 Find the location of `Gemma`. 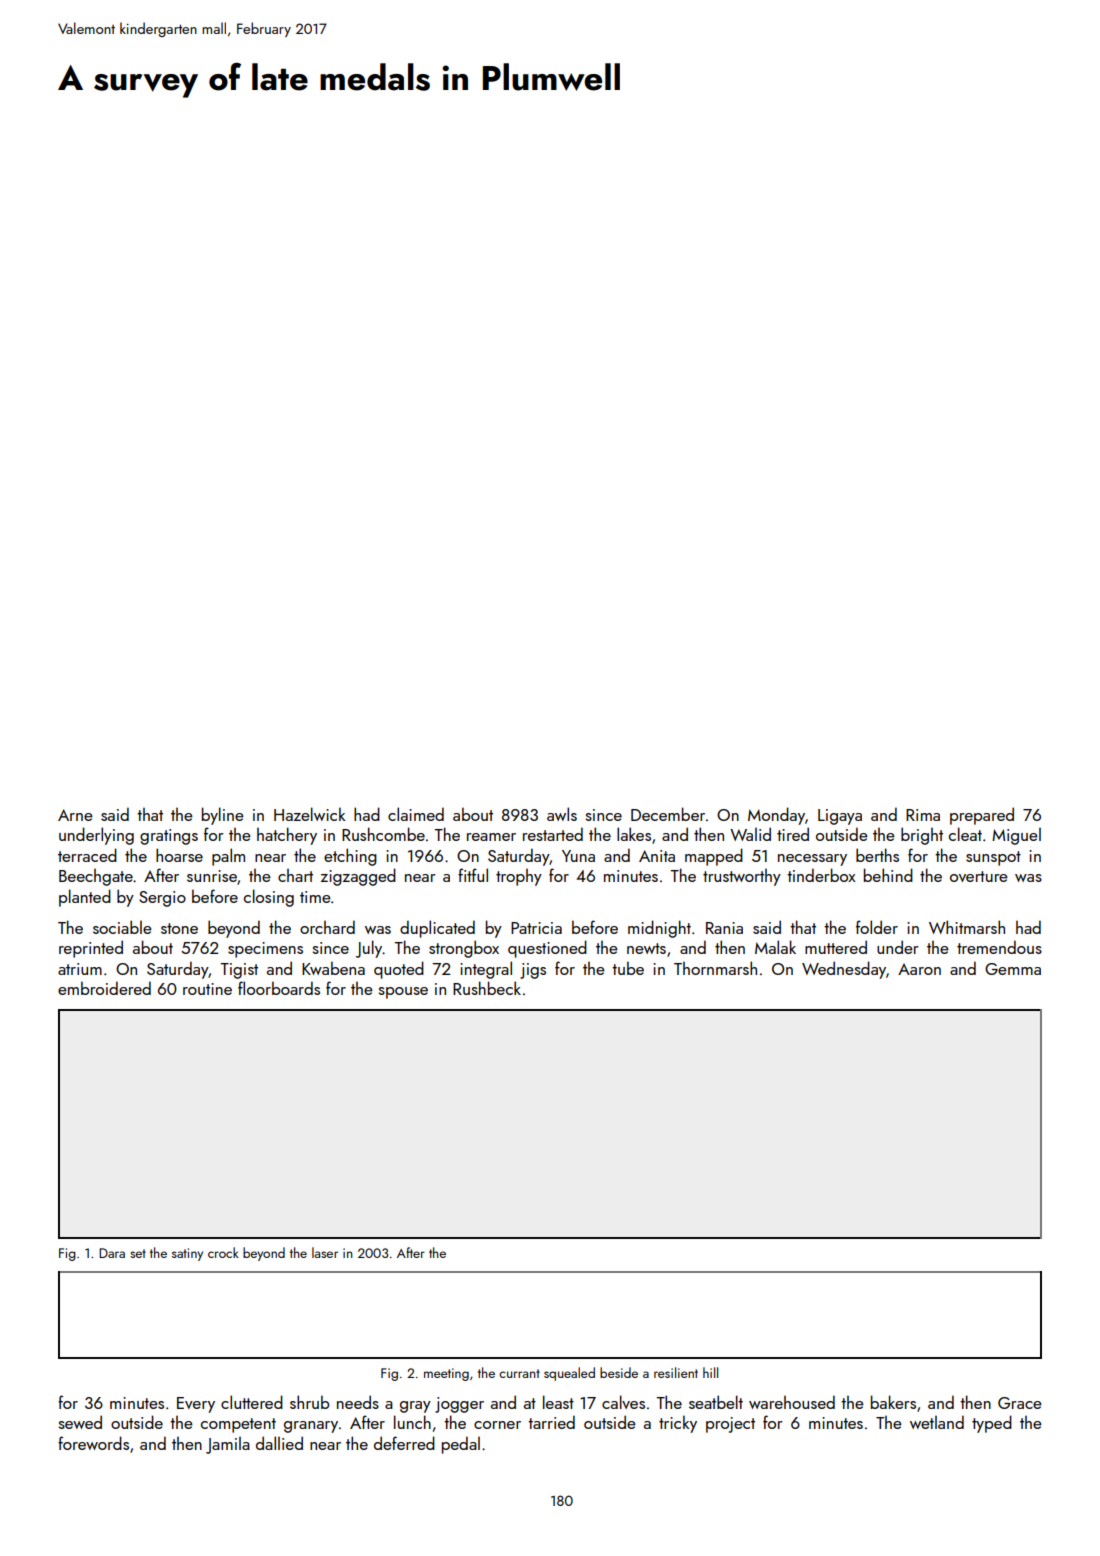

Gemma is located at coordinates (1013, 969).
